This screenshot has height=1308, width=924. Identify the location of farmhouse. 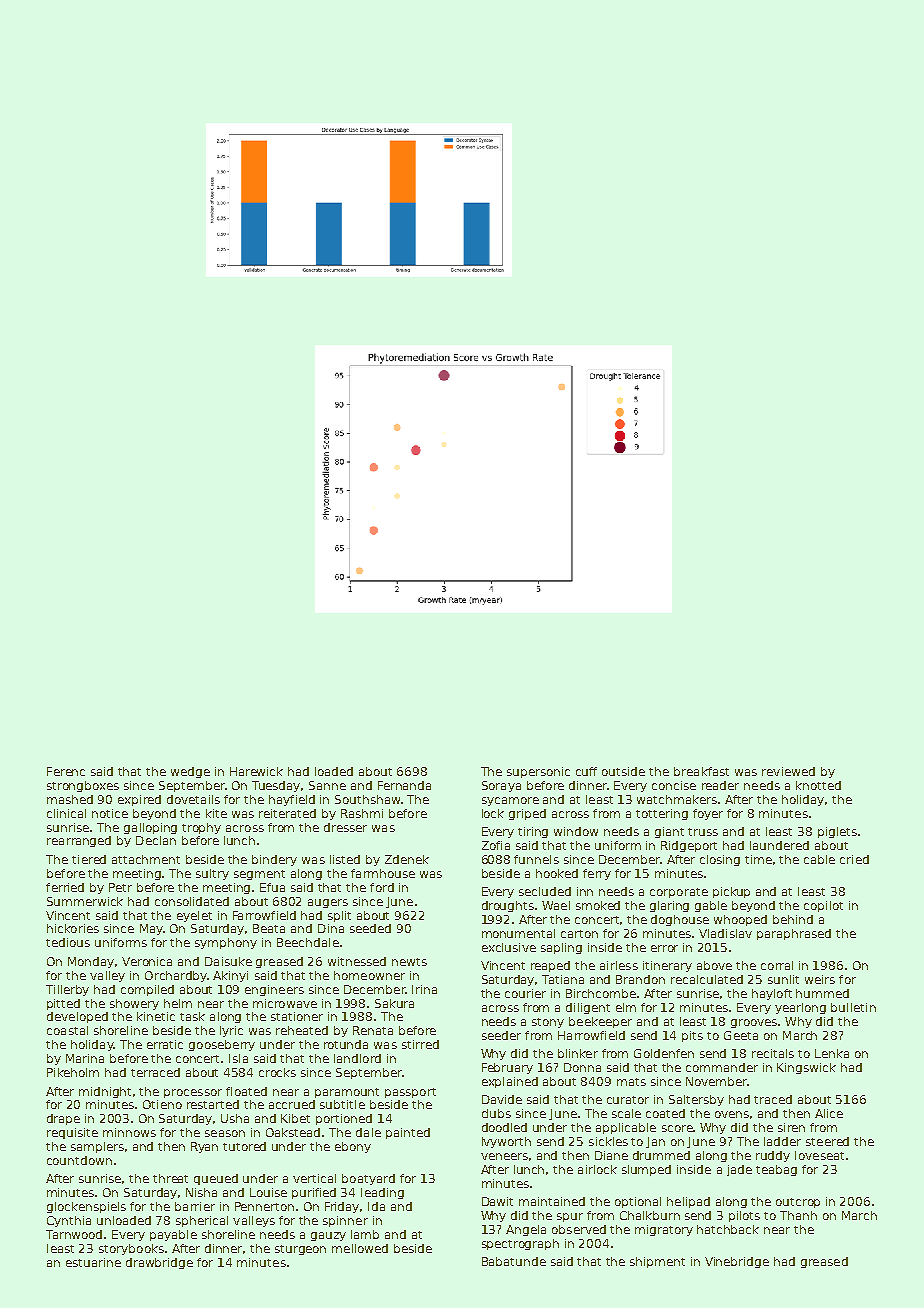
(383, 873).
